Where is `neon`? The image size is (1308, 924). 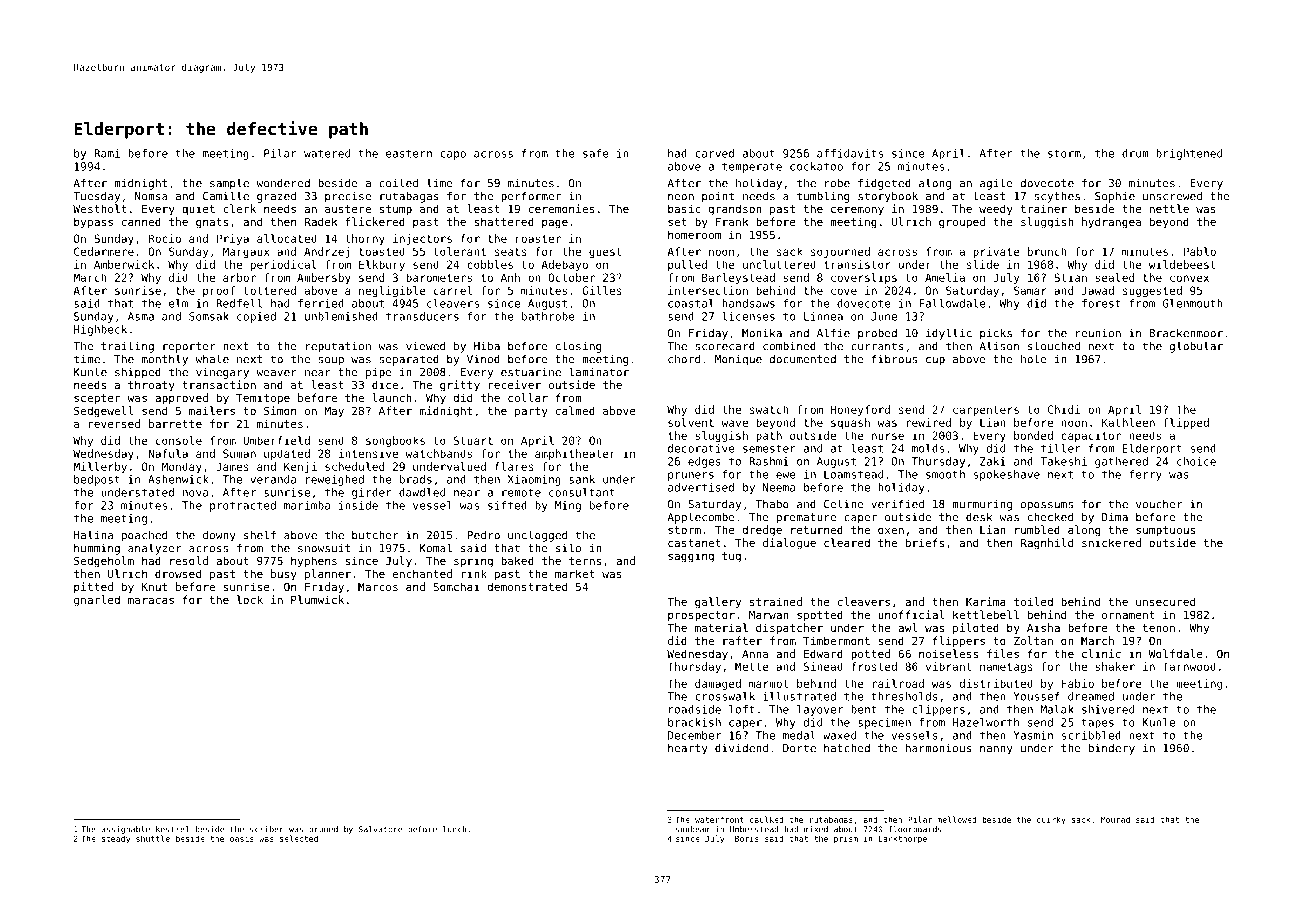
neon is located at coordinates (681, 197).
